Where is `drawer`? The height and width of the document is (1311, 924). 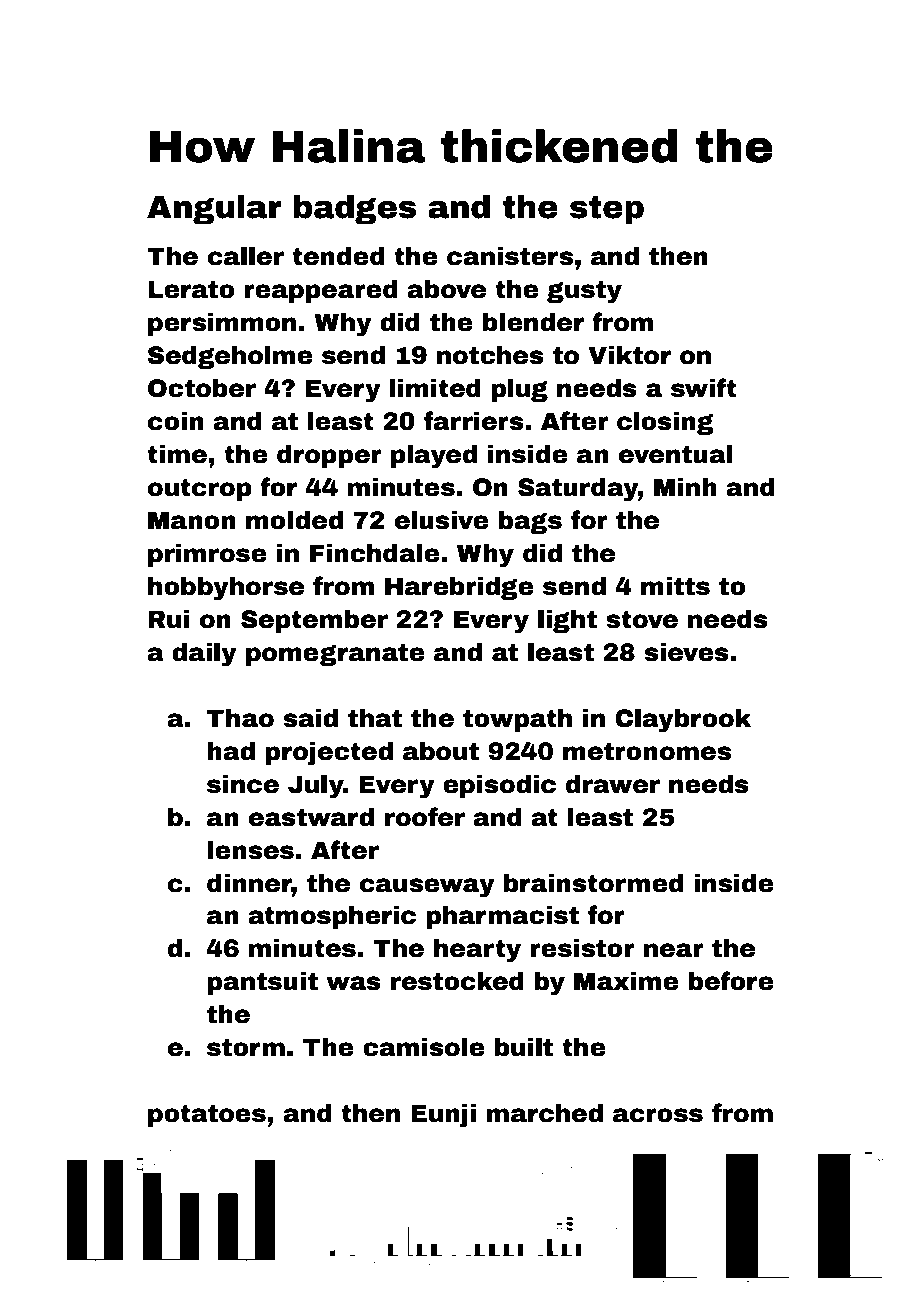
drawer is located at coordinates (613, 784).
